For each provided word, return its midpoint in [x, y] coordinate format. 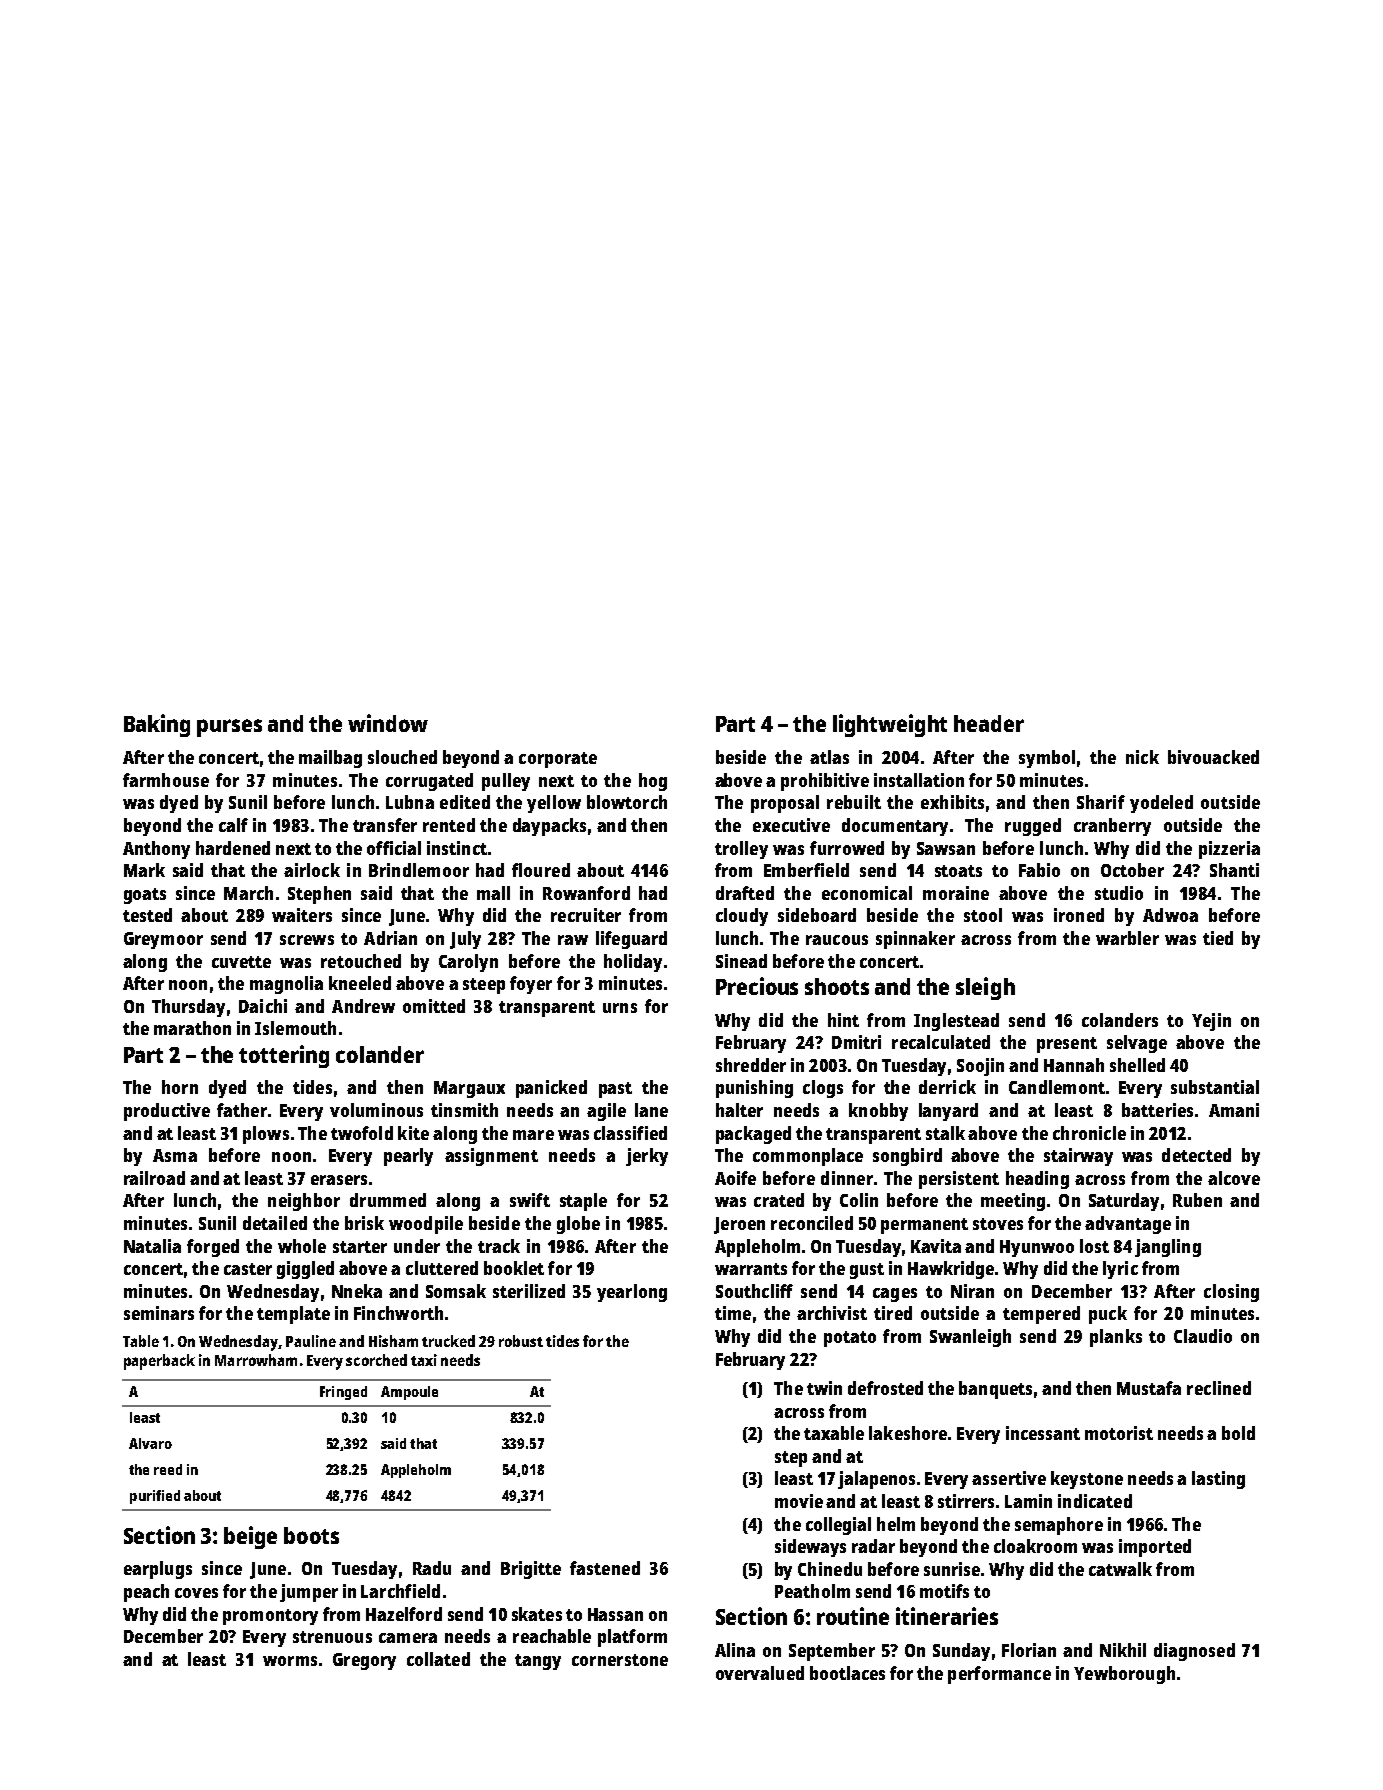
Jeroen [739, 1225]
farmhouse [166, 780]
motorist [1119, 1433]
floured [541, 870]
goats [145, 896]
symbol [1047, 759]
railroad [154, 1178]
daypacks [549, 827]
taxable [834, 1433]
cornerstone [620, 1660]
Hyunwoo [1037, 1248]
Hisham [393, 1341]
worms [290, 1661]
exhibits [952, 802]
